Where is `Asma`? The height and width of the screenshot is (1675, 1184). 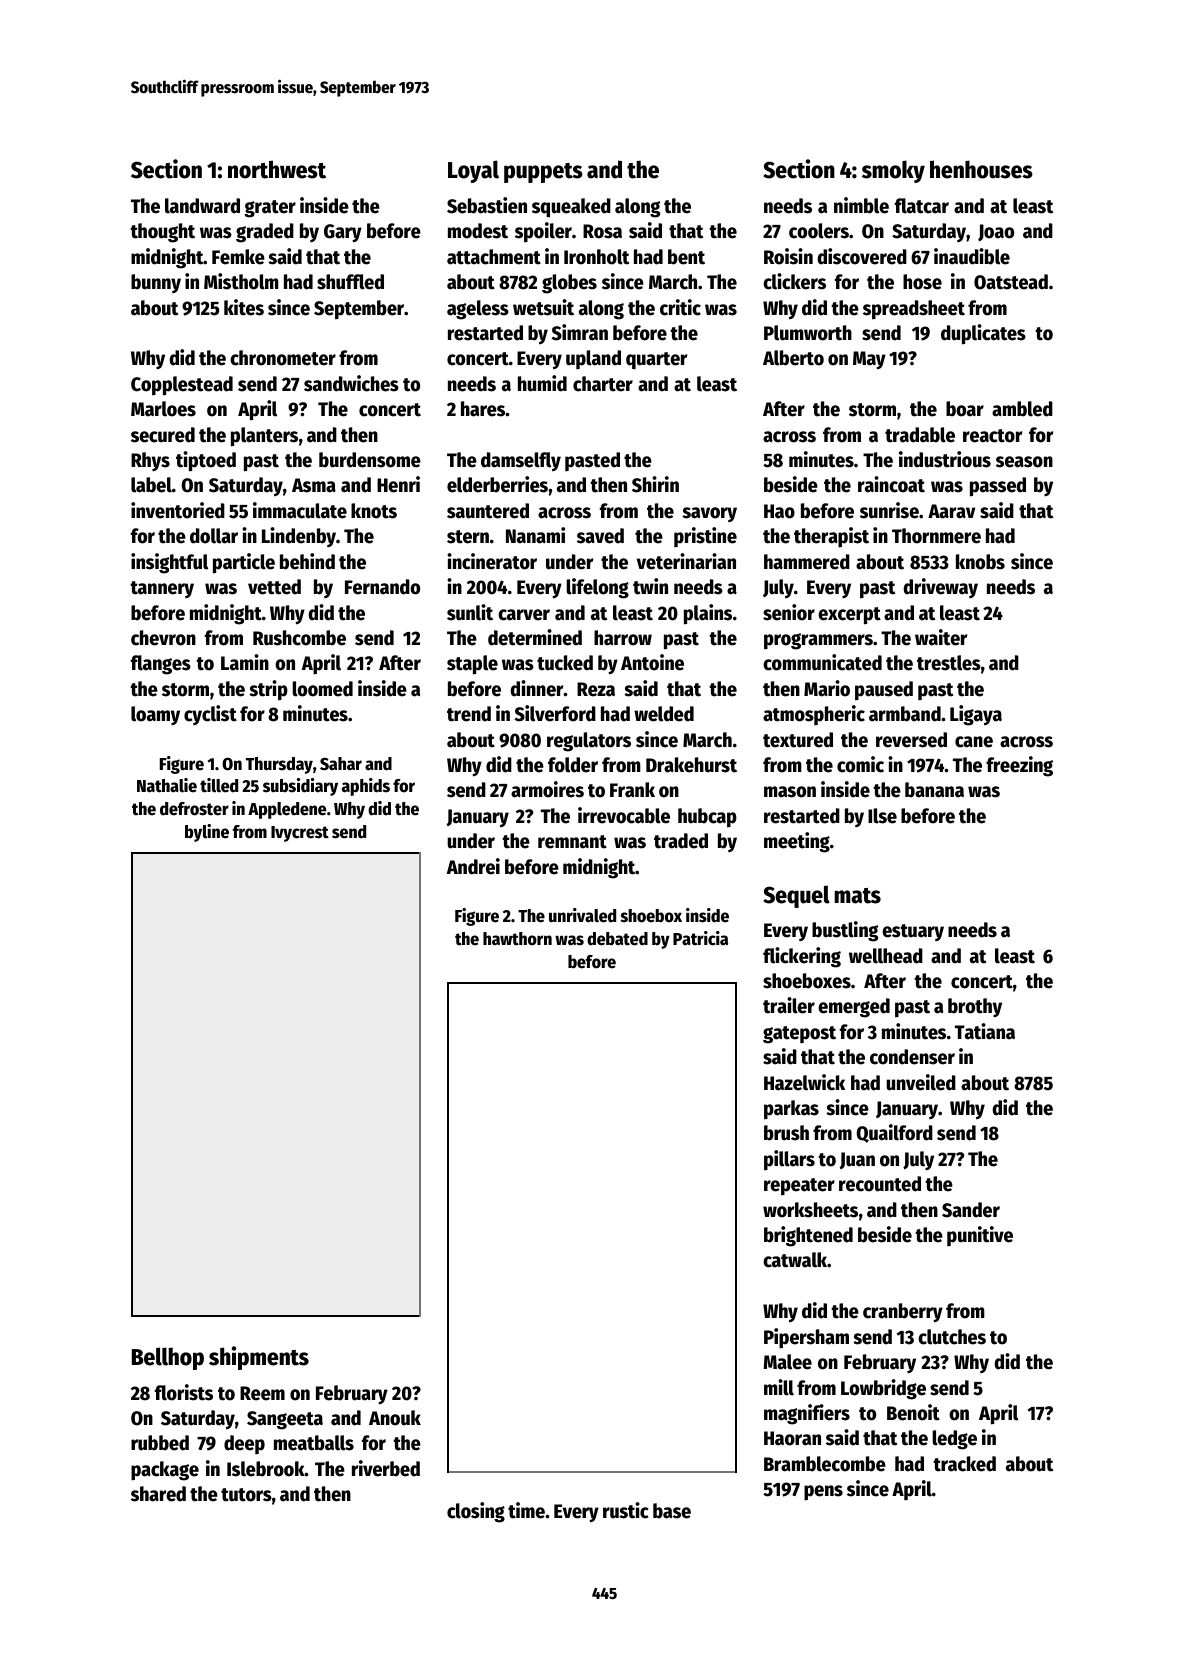 Asma is located at coordinates (314, 485).
